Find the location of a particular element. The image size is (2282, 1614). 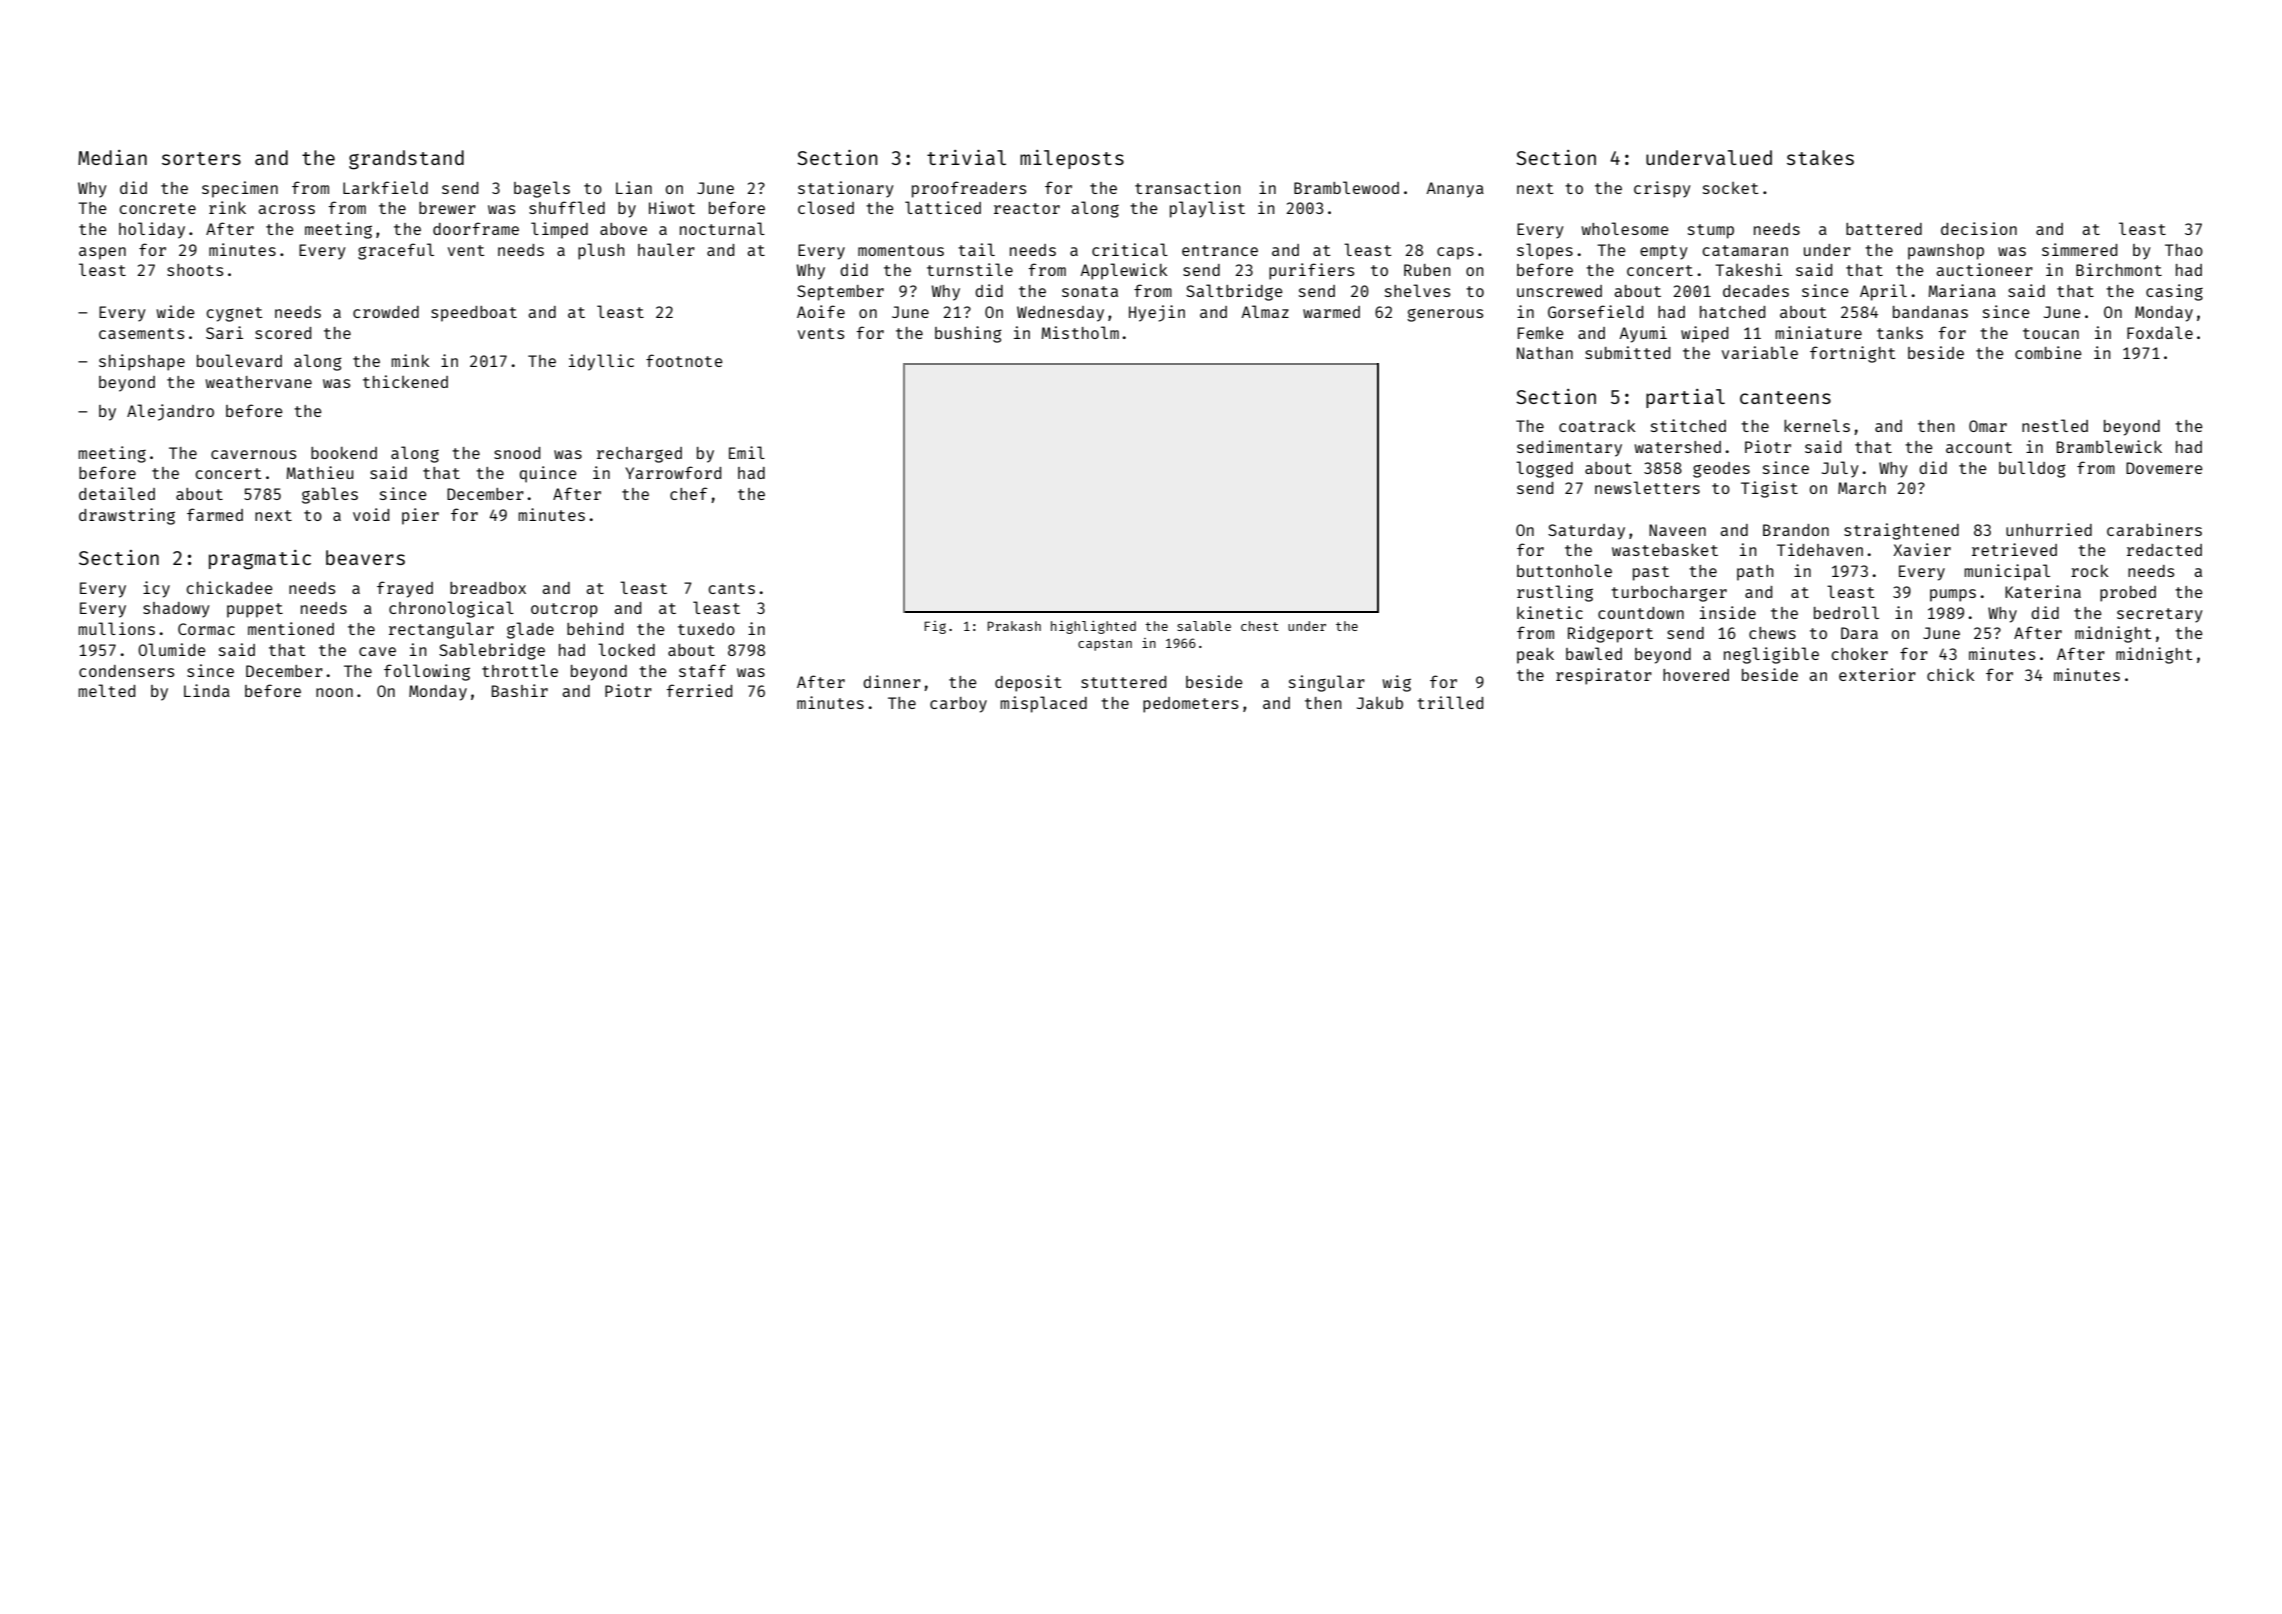

Bramblewood is located at coordinates (1346, 187).
